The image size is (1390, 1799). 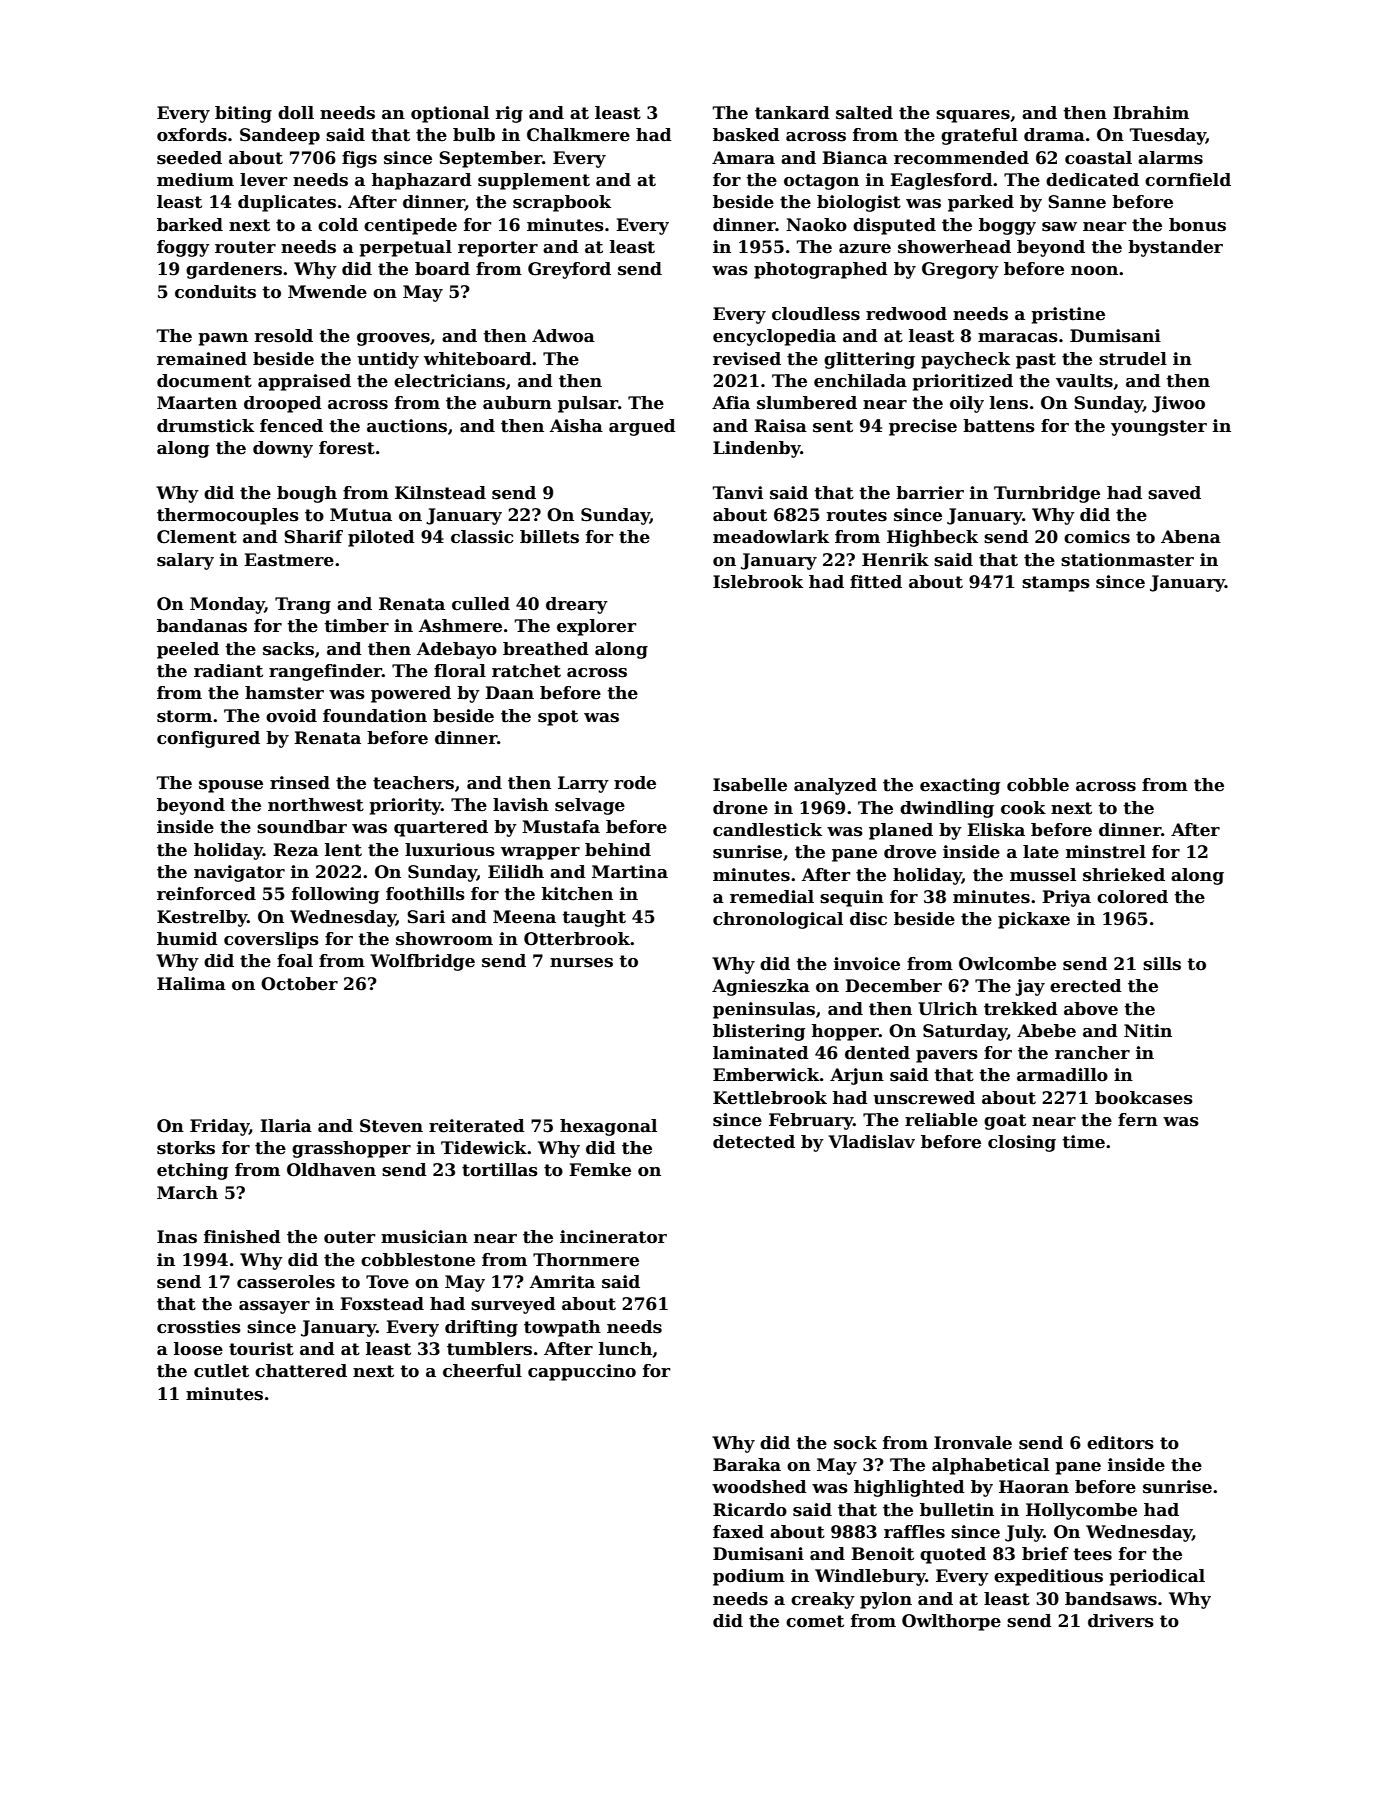 I want to click on configured, so click(x=208, y=739).
